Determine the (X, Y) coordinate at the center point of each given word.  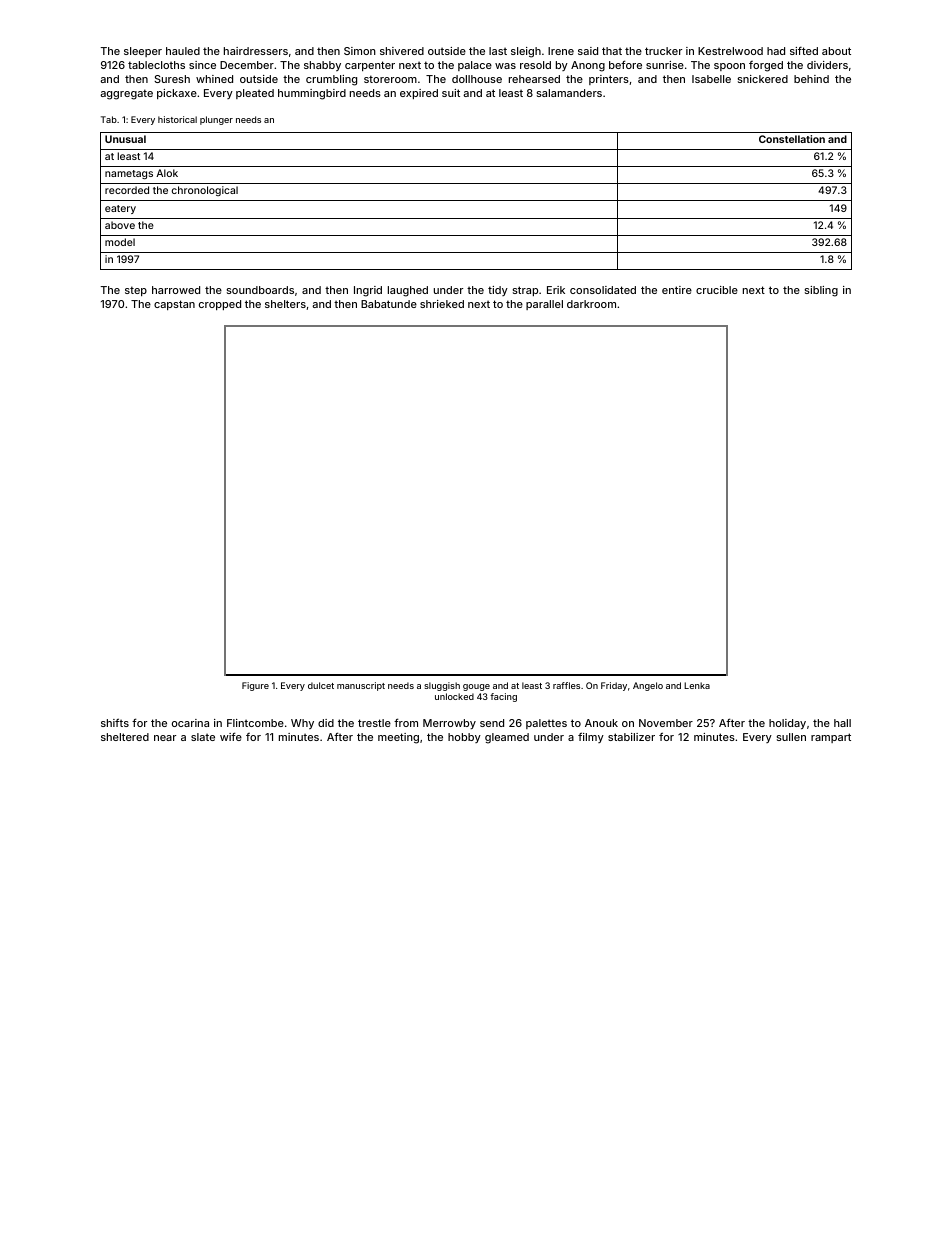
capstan (174, 305)
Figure (255, 686)
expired (419, 94)
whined (214, 79)
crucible (717, 290)
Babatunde (389, 304)
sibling (821, 291)
